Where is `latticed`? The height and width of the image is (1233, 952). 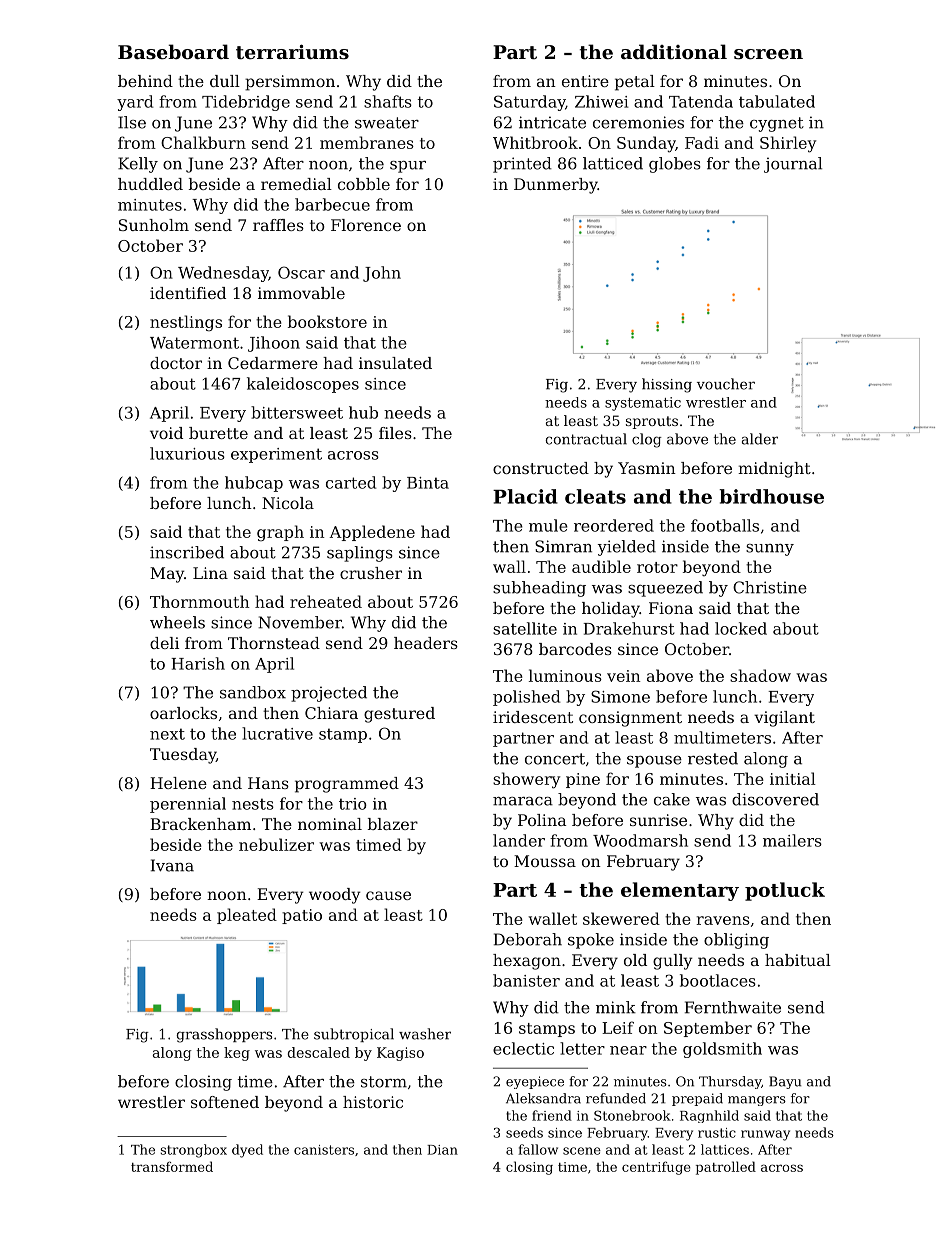
latticed is located at coordinates (613, 163).
